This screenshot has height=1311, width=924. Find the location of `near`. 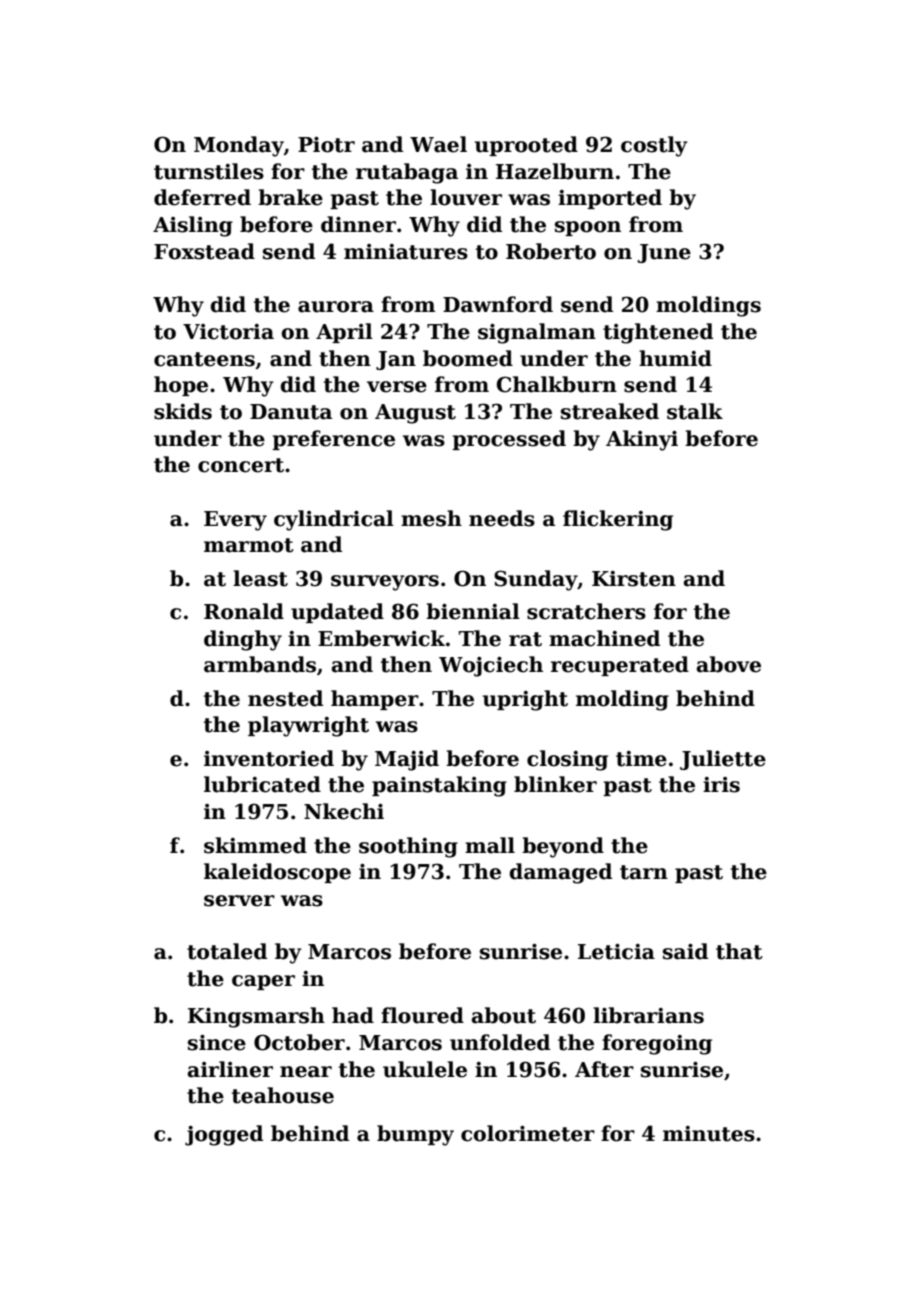

near is located at coordinates (306, 1072).
